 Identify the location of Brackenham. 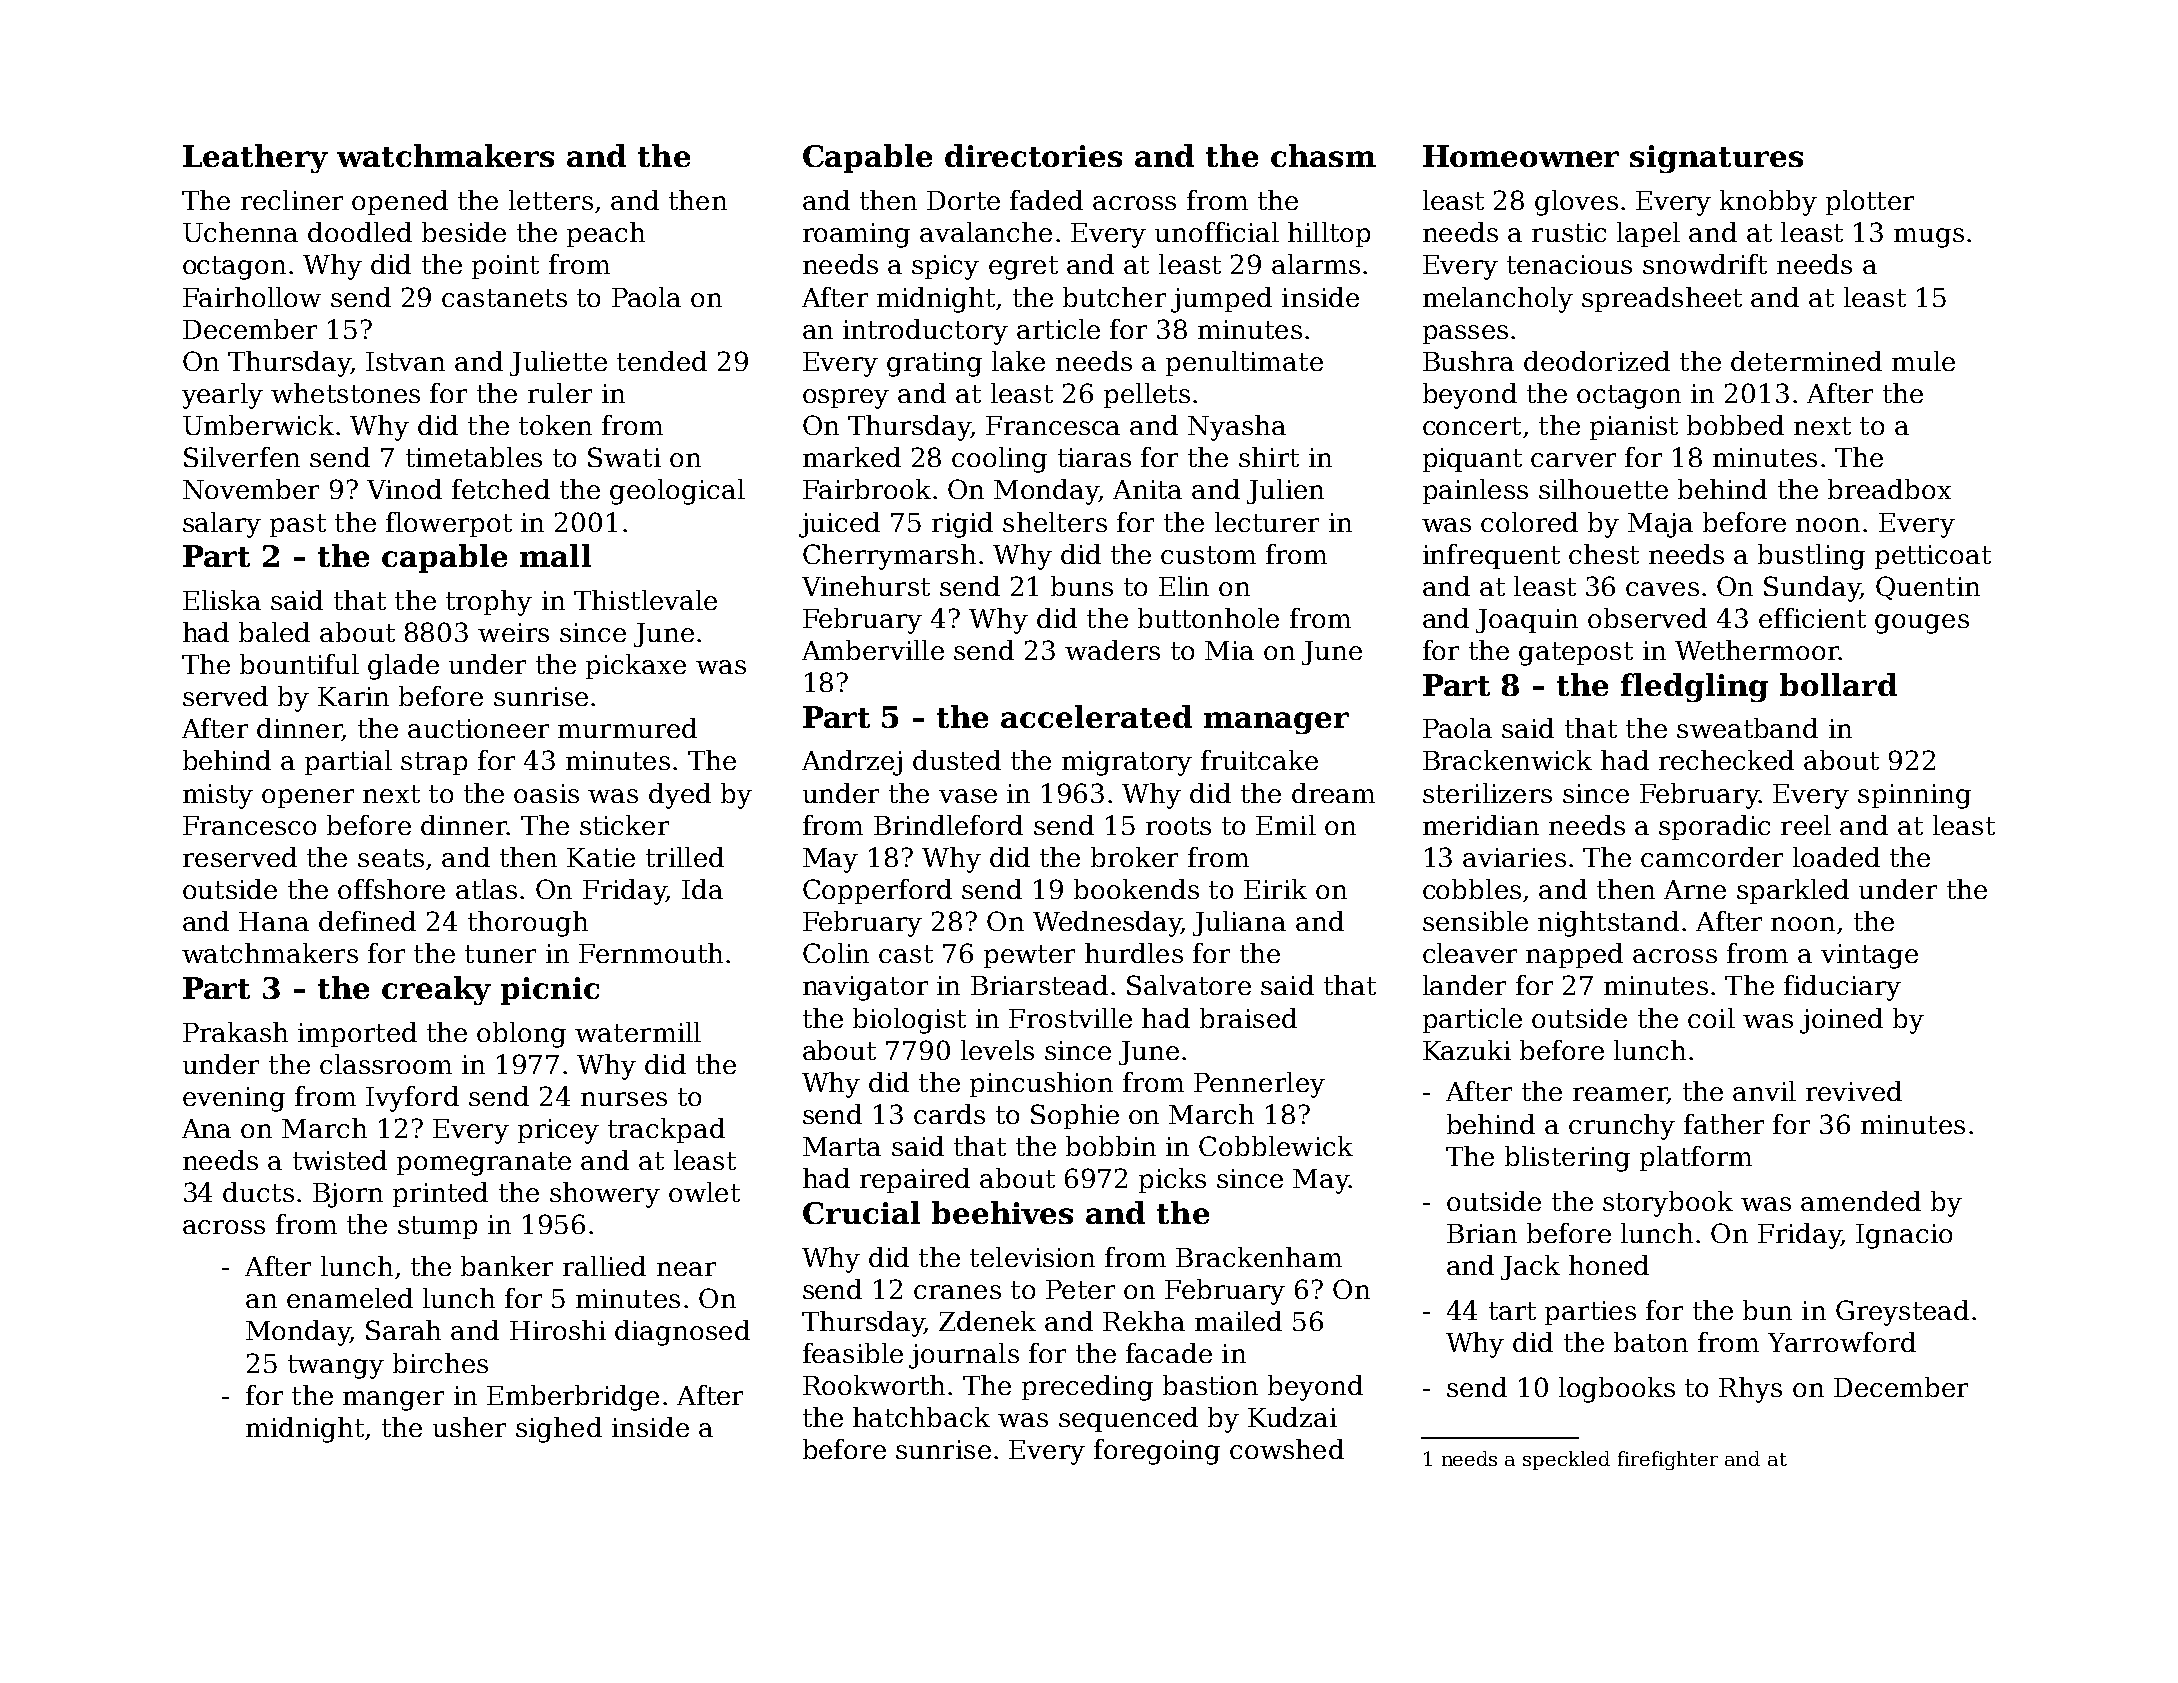
(1259, 1257).
